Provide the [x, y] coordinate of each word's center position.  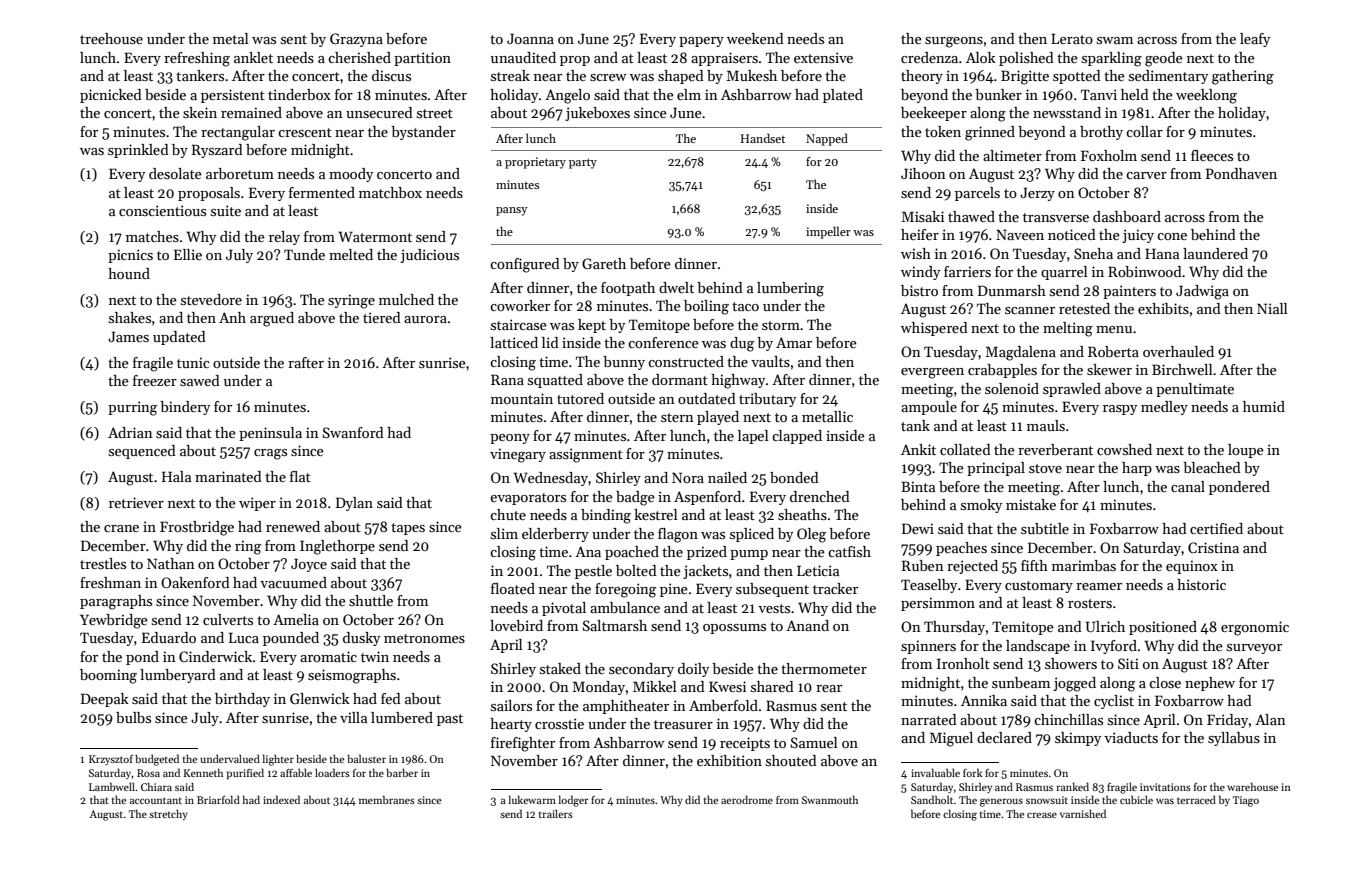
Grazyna [356, 40]
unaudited [523, 57]
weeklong [1206, 96]
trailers [556, 814]
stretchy [168, 815]
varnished [1083, 813]
